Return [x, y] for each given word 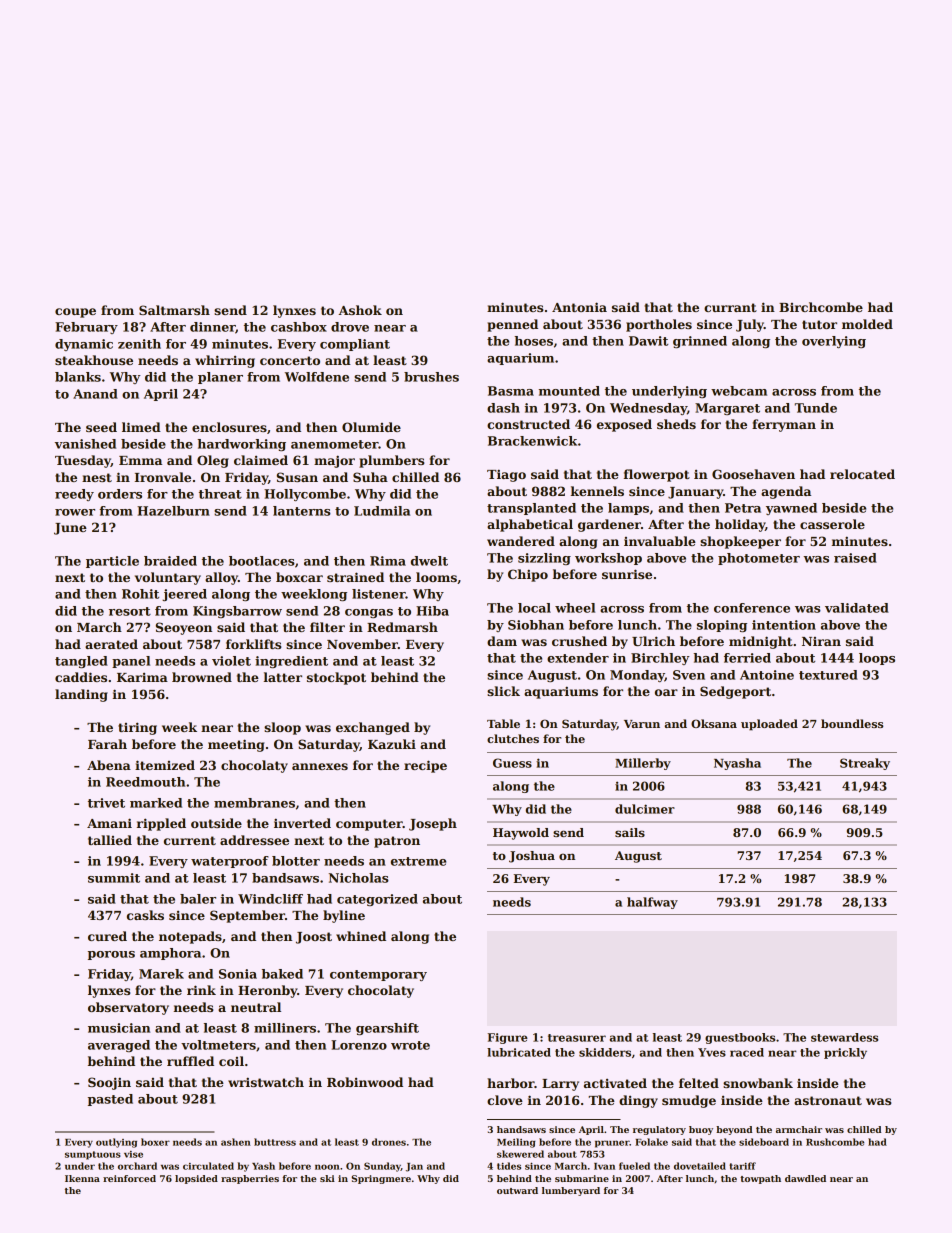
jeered [184, 595]
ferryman [784, 425]
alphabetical [530, 525]
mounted [569, 391]
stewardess [844, 1037]
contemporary [378, 975]
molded [867, 324]
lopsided [196, 1179]
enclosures [229, 427]
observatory [128, 1008]
